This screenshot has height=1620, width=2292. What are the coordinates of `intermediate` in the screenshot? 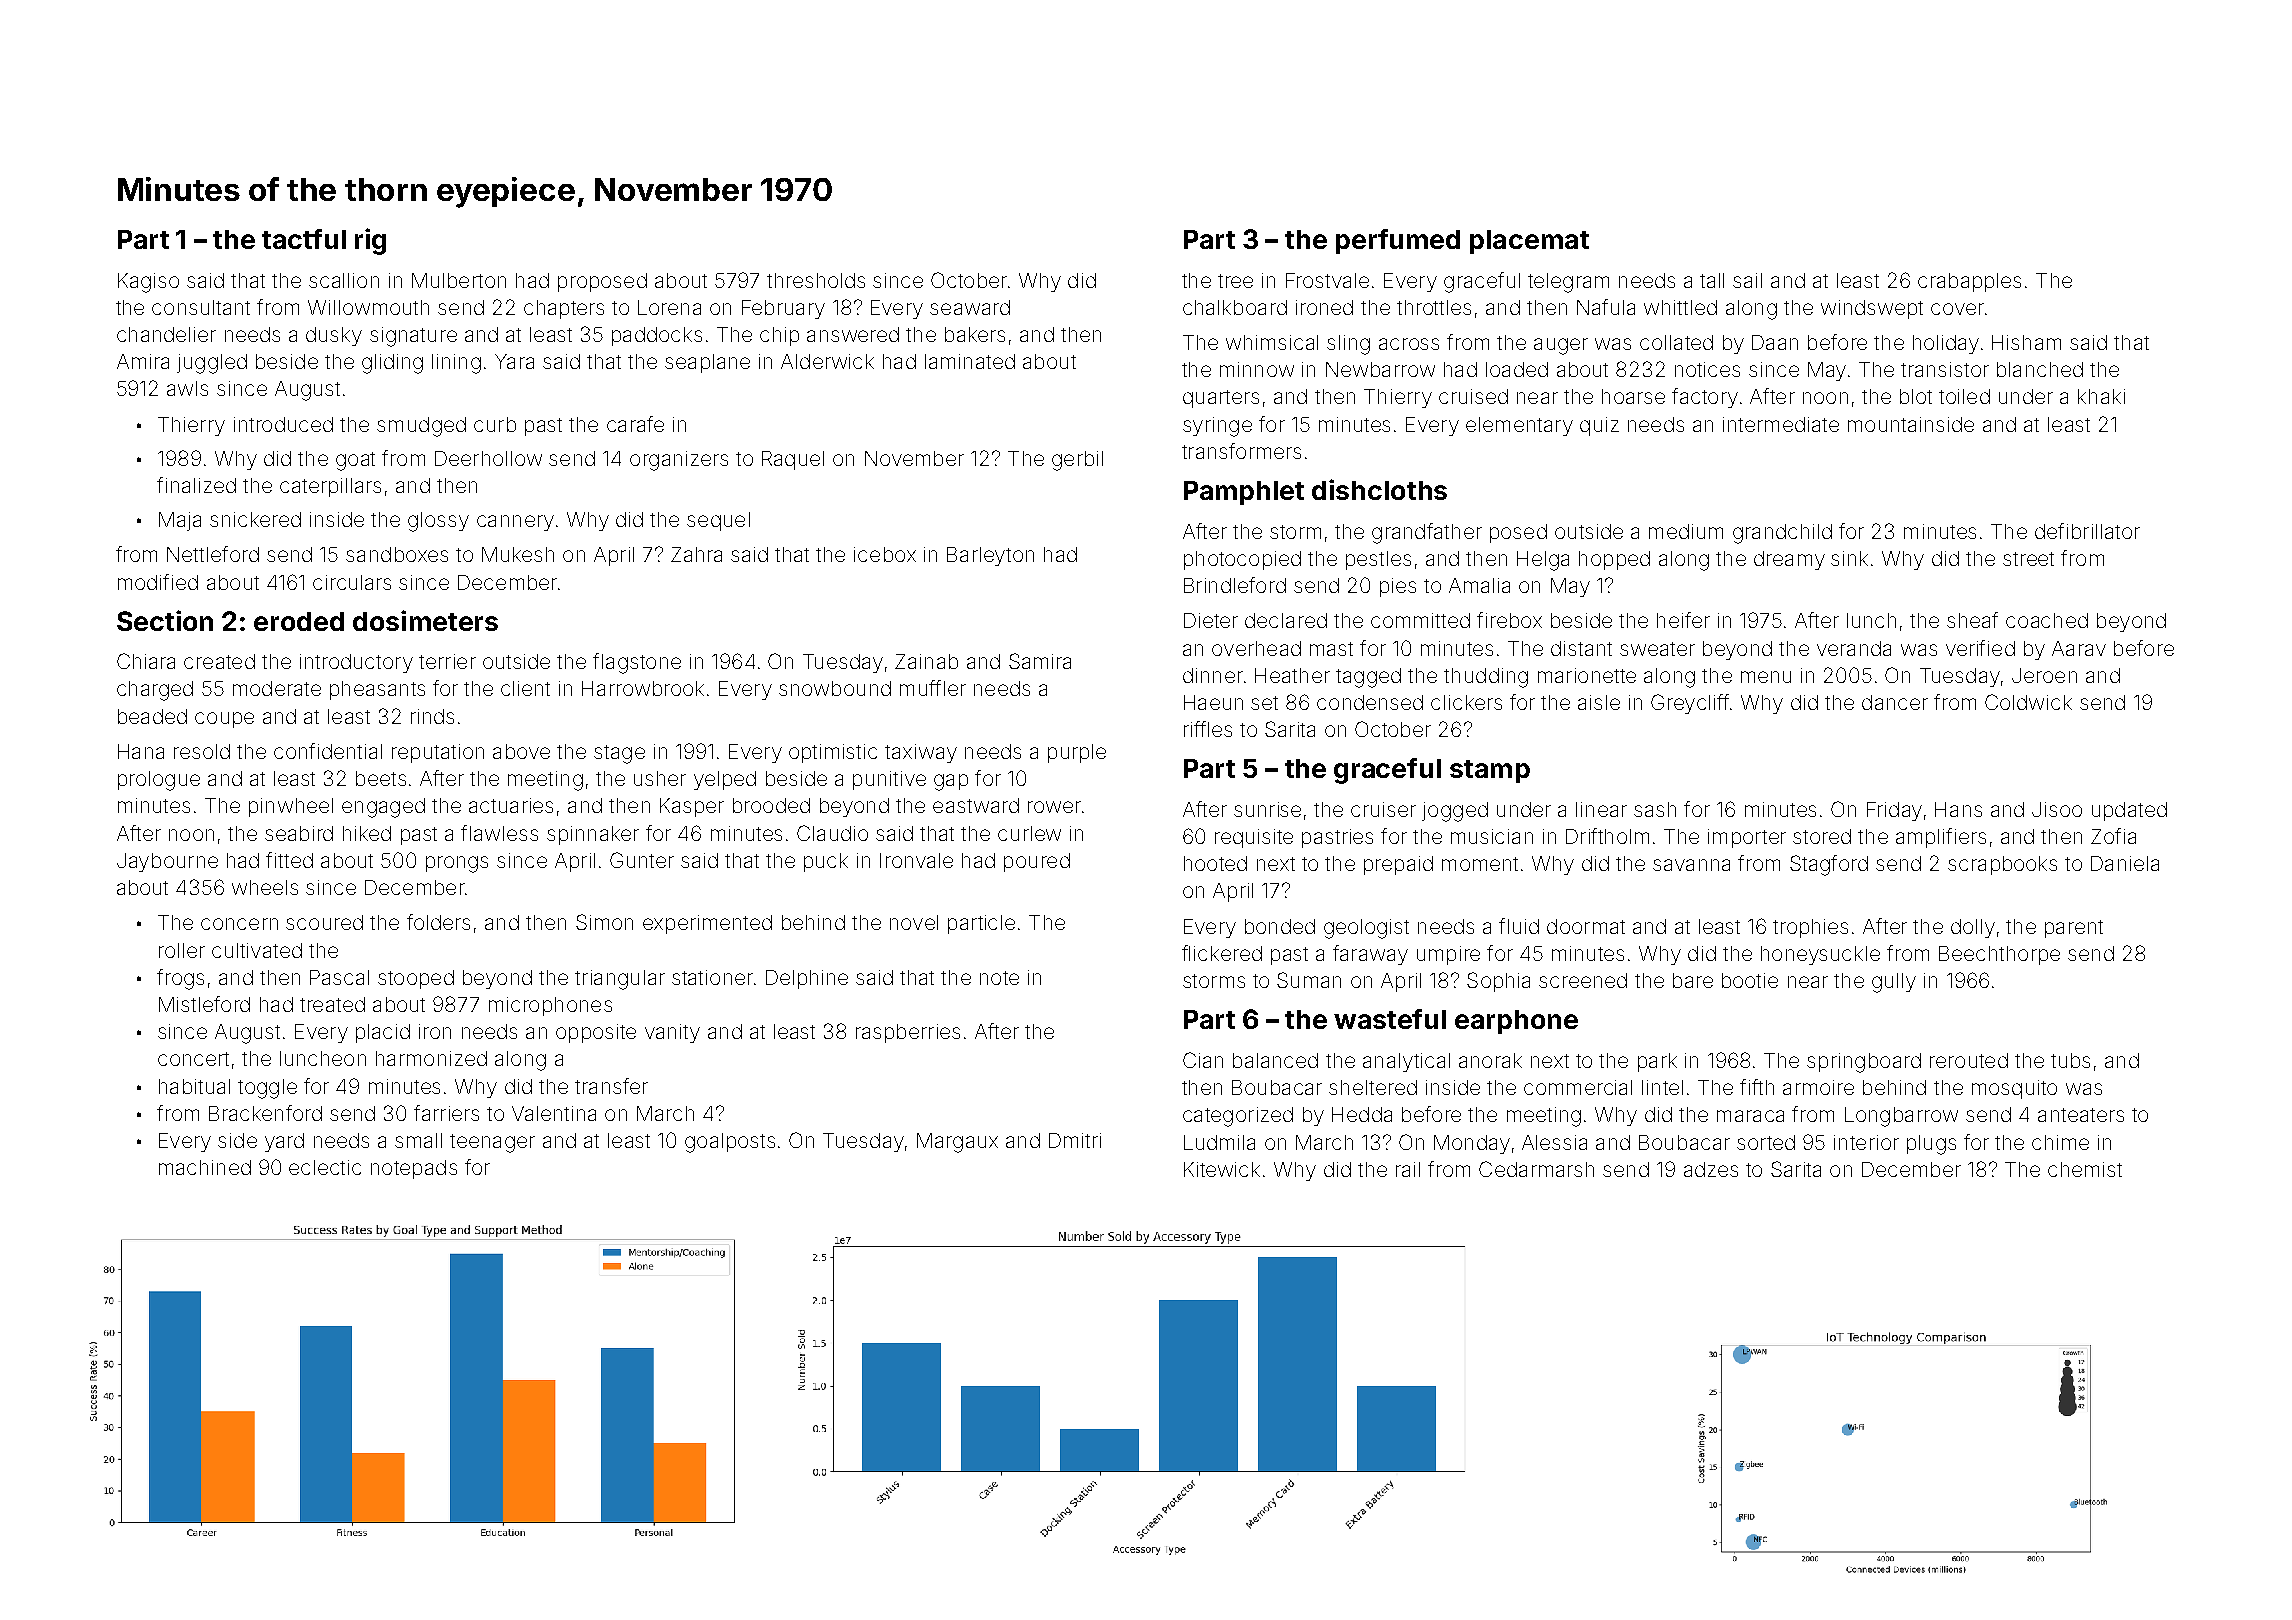 It's located at (1781, 424).
